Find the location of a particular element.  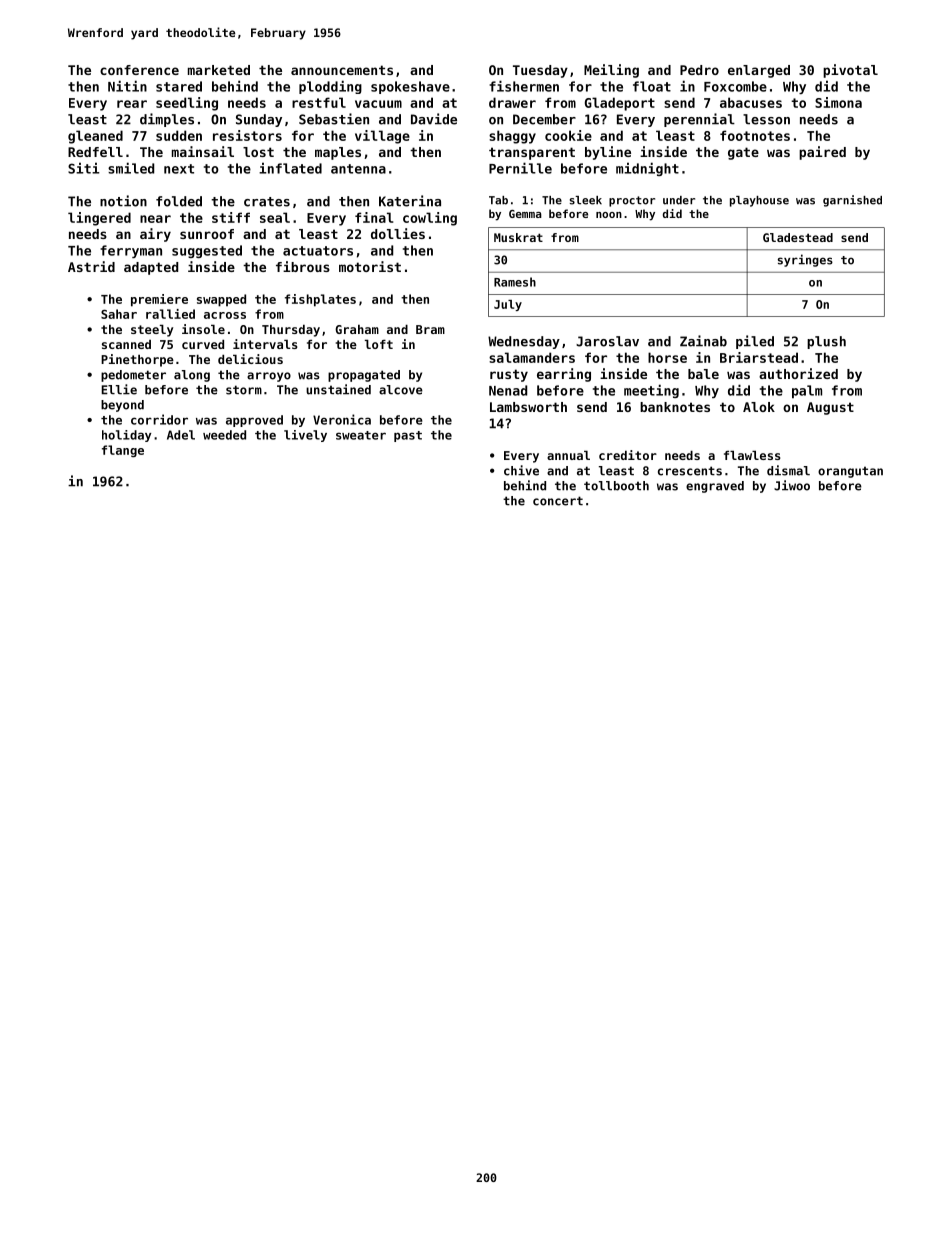

banknotes is located at coordinates (675, 407).
